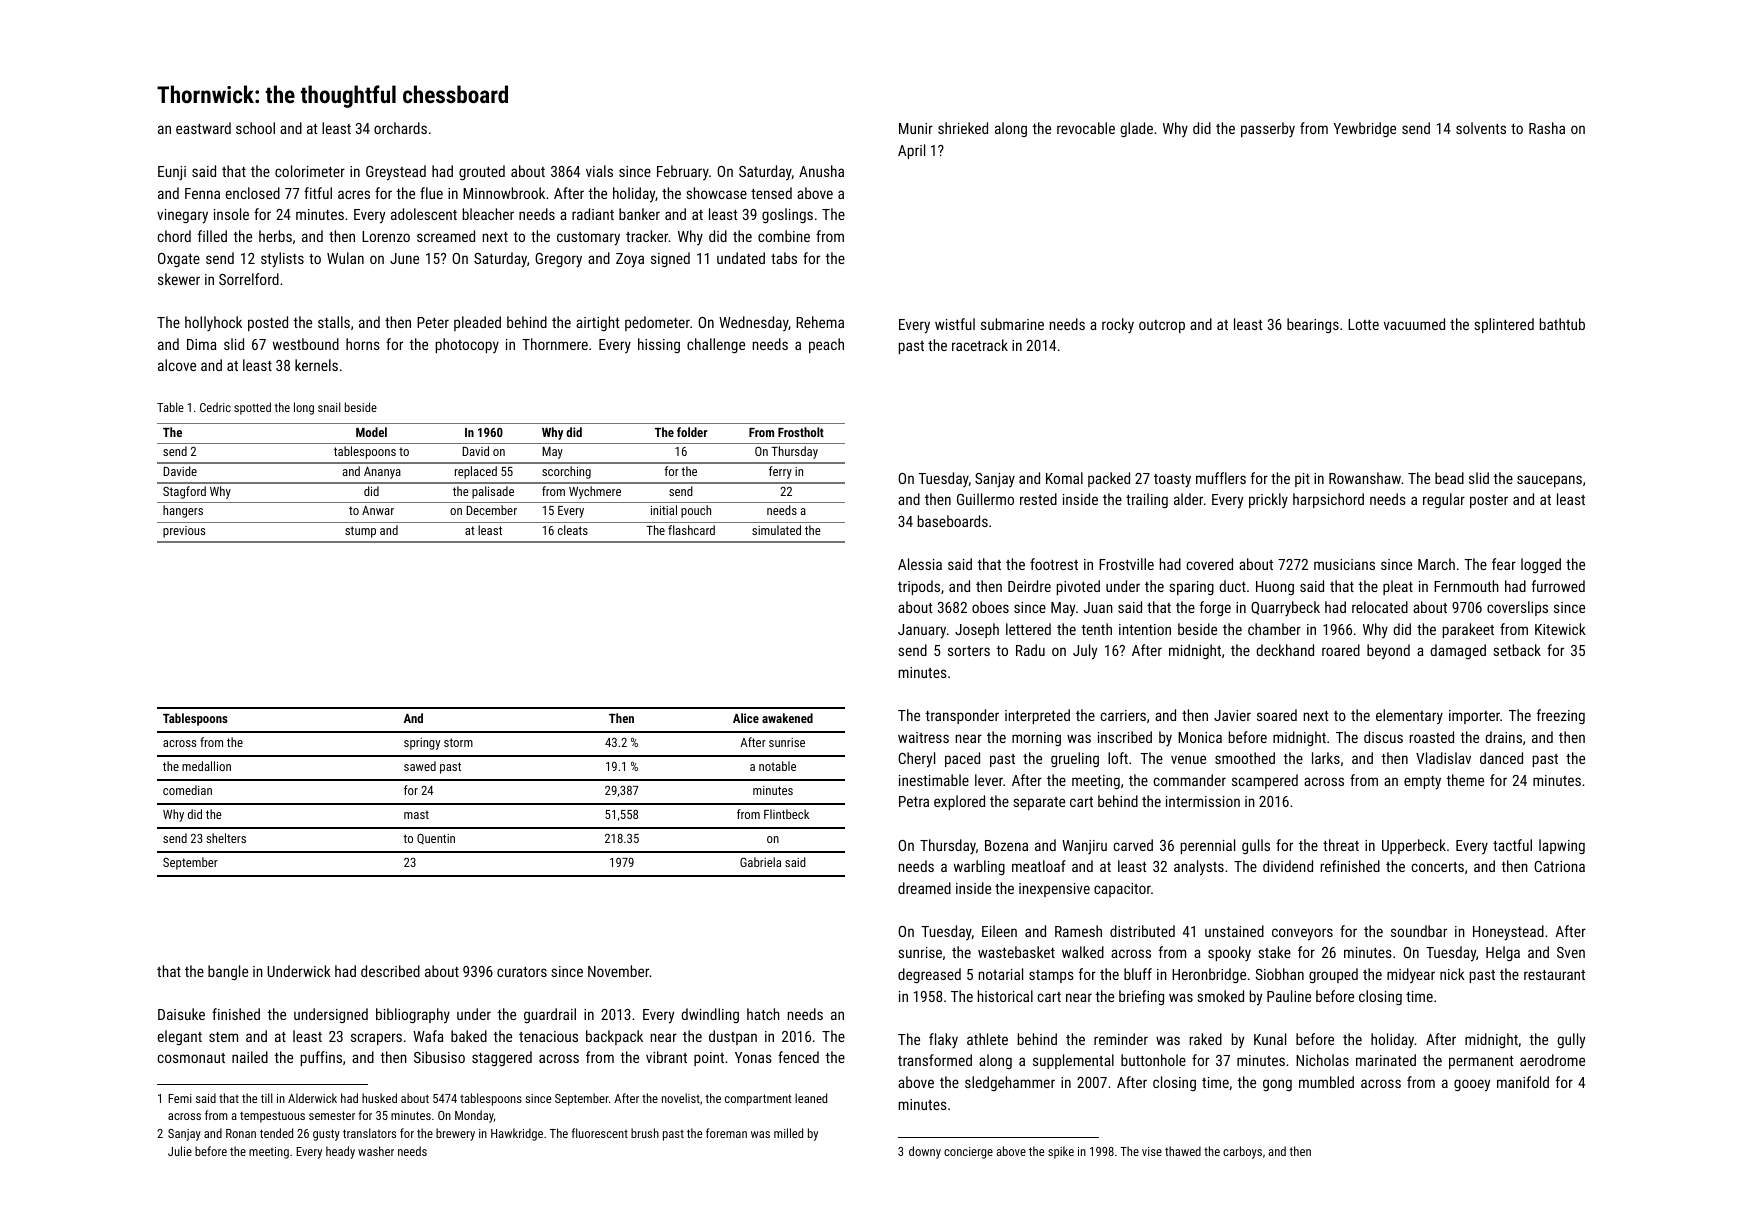  What do you see at coordinates (1061, 1152) in the image?
I see `spike` at bounding box center [1061, 1152].
